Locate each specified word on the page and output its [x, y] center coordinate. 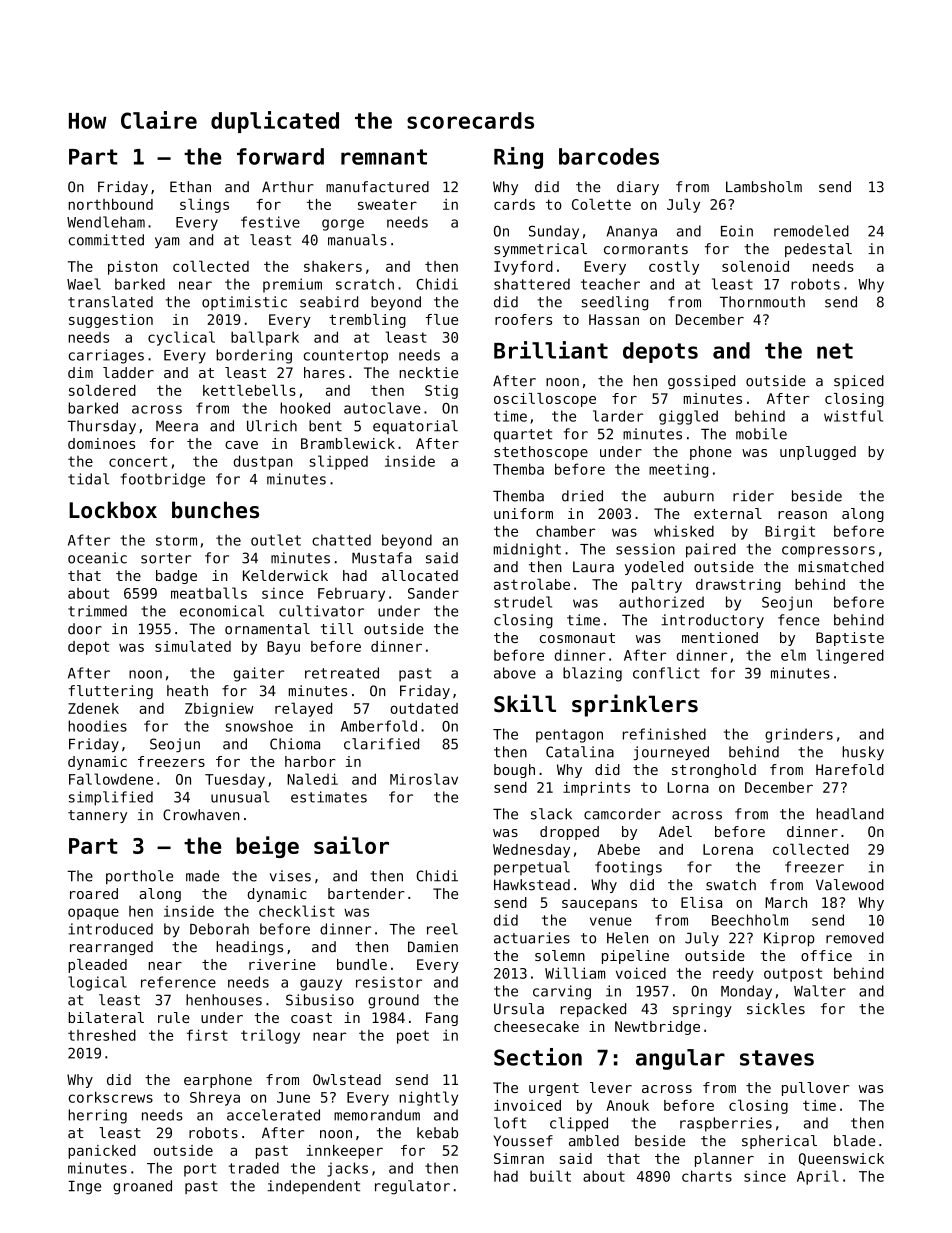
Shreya [215, 1098]
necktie [428, 372]
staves [777, 1058]
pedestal [818, 250]
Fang [442, 1019]
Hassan [614, 319]
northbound [110, 204]
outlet [276, 540]
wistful [853, 416]
